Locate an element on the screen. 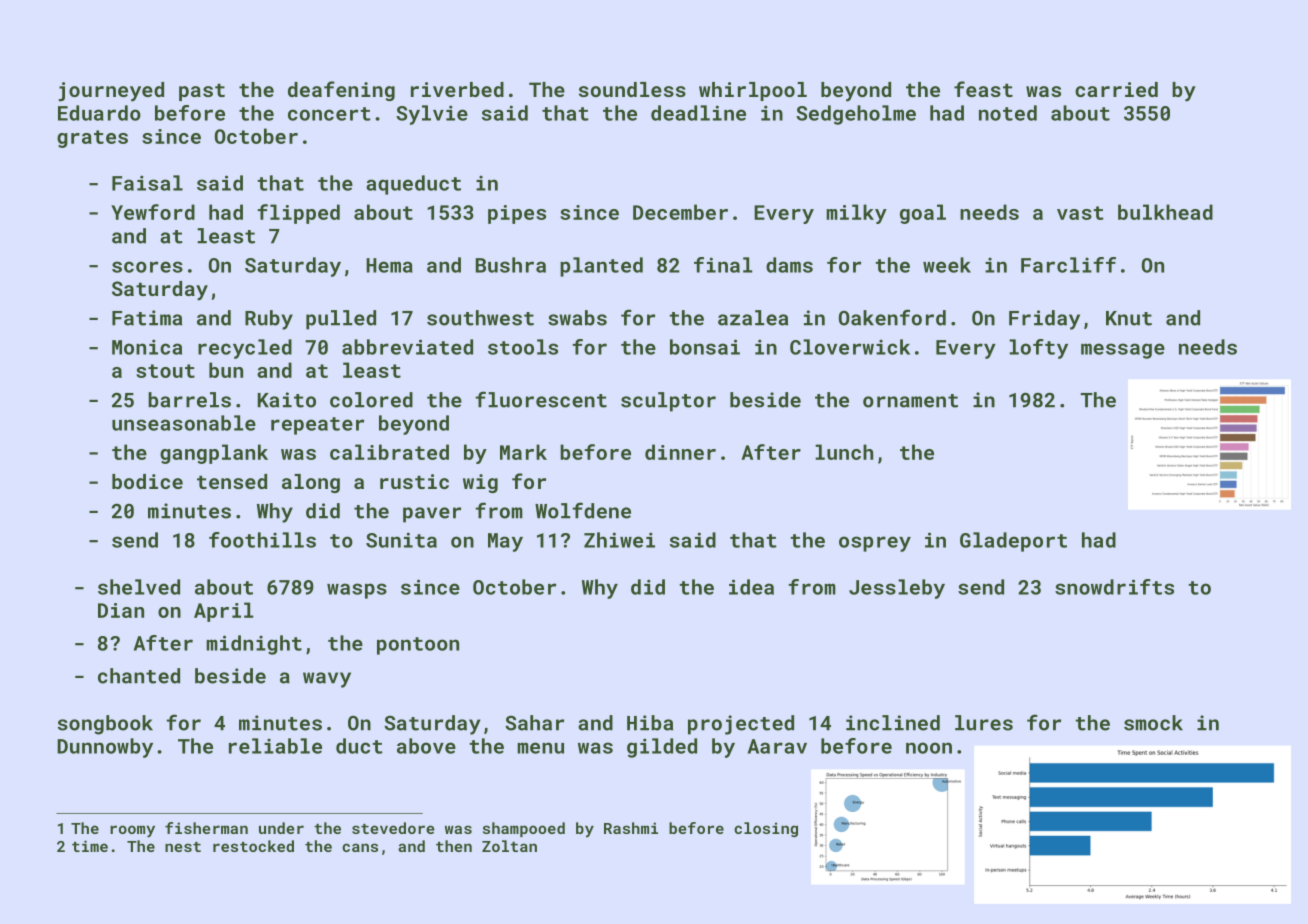 The width and height of the screenshot is (1308, 924). shelved is located at coordinates (139, 587).
